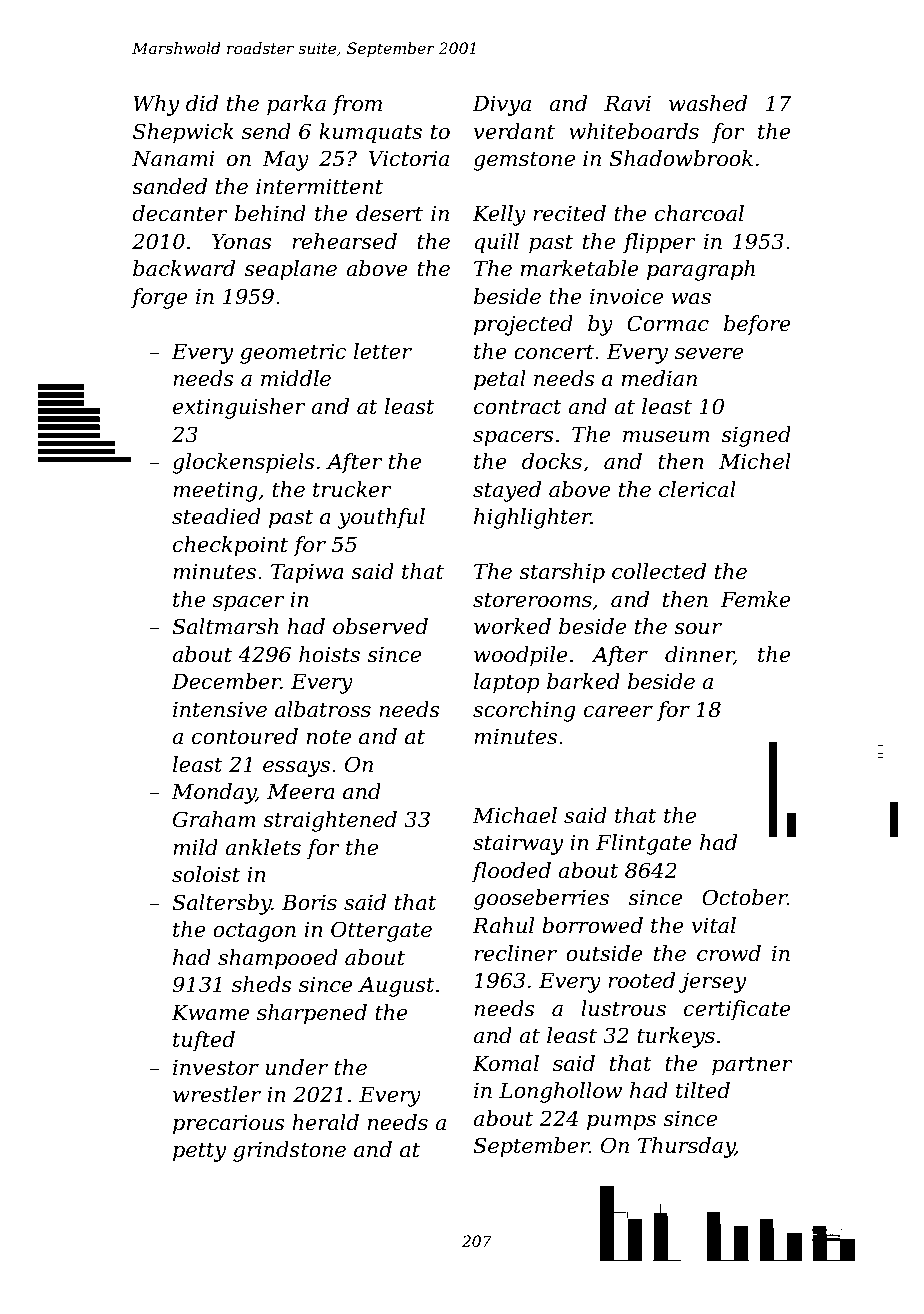 This screenshot has height=1314, width=924. What do you see at coordinates (242, 242) in the screenshot?
I see `Yonas` at bounding box center [242, 242].
